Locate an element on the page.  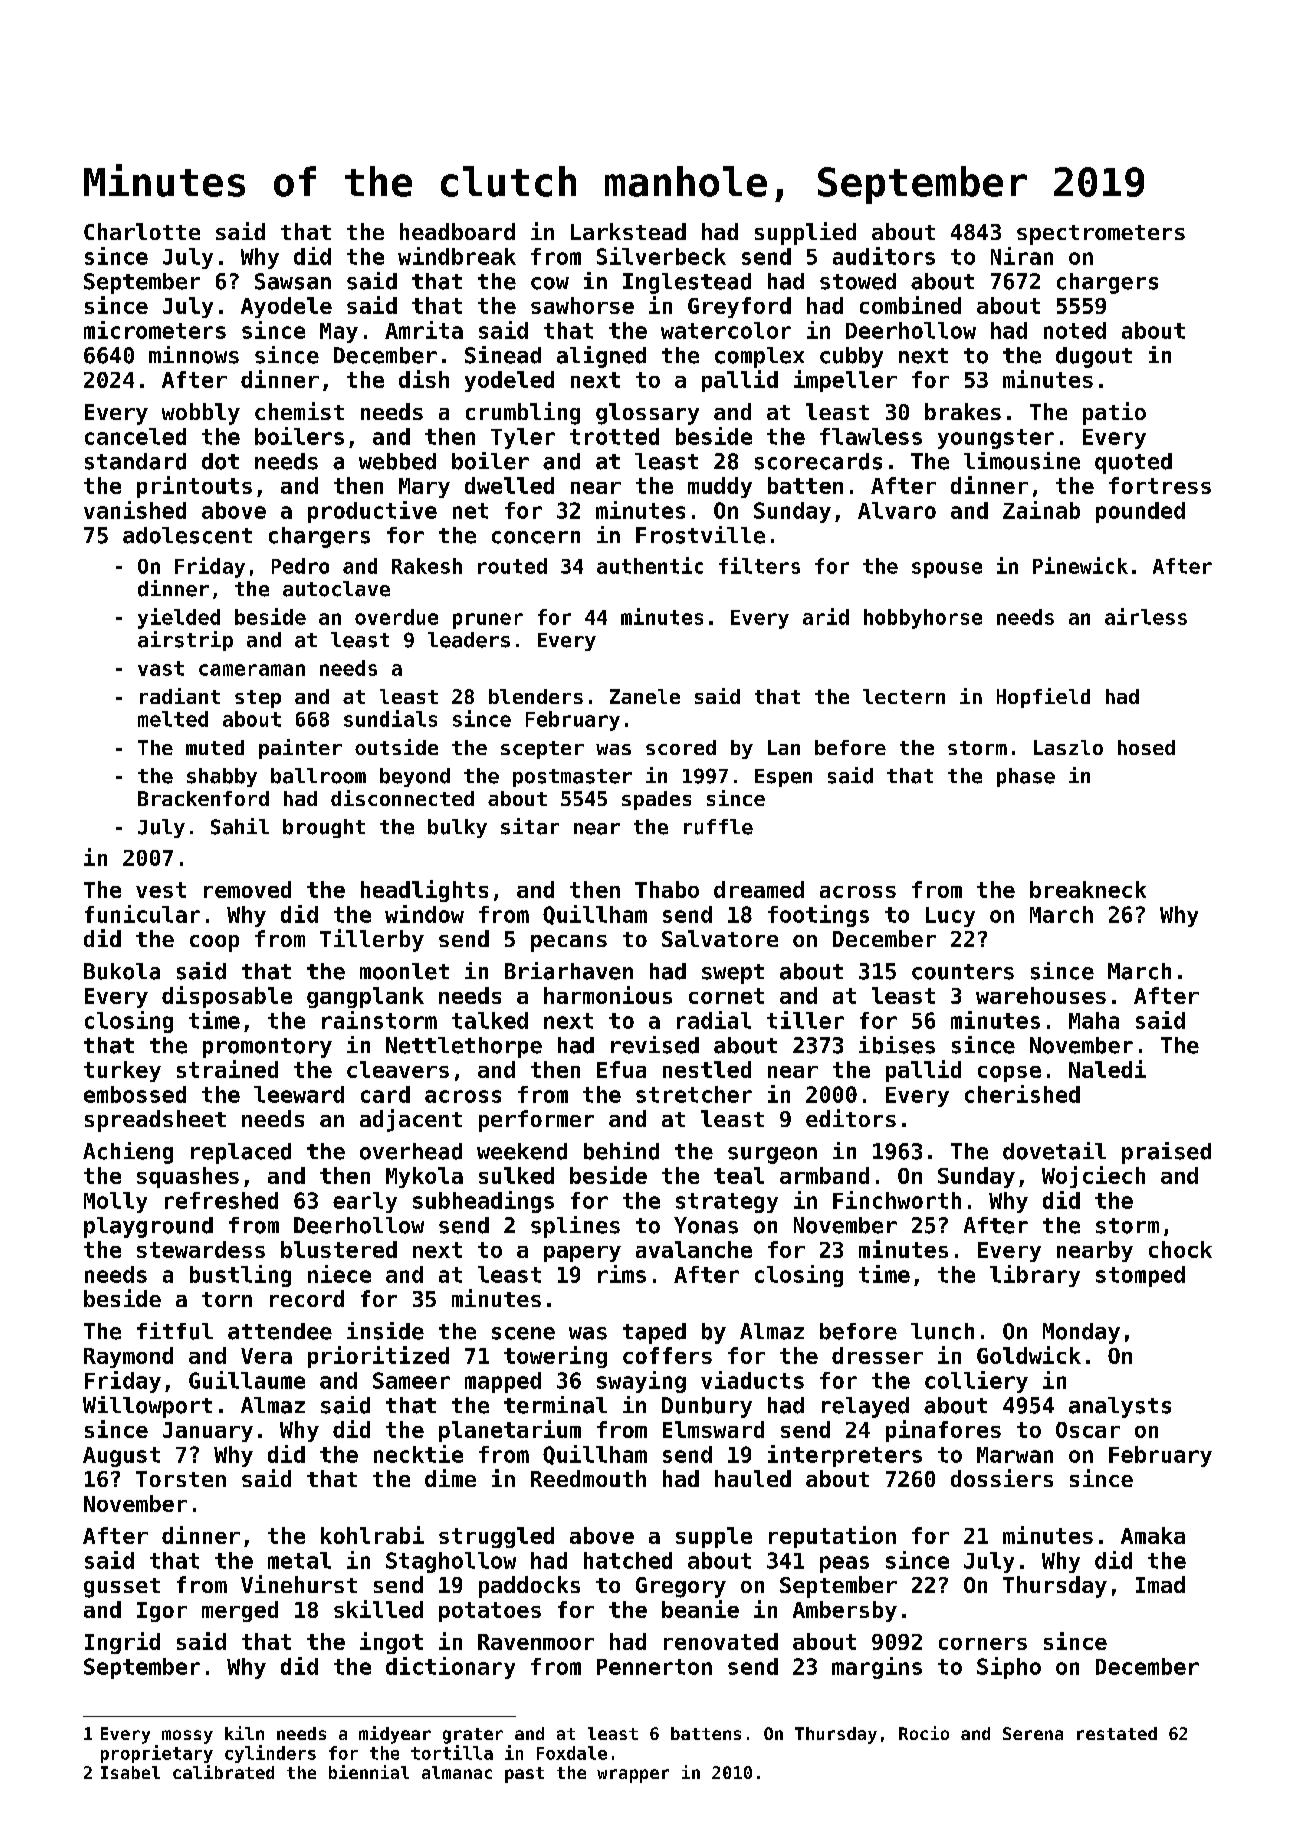
lunch is located at coordinates (942, 1331).
